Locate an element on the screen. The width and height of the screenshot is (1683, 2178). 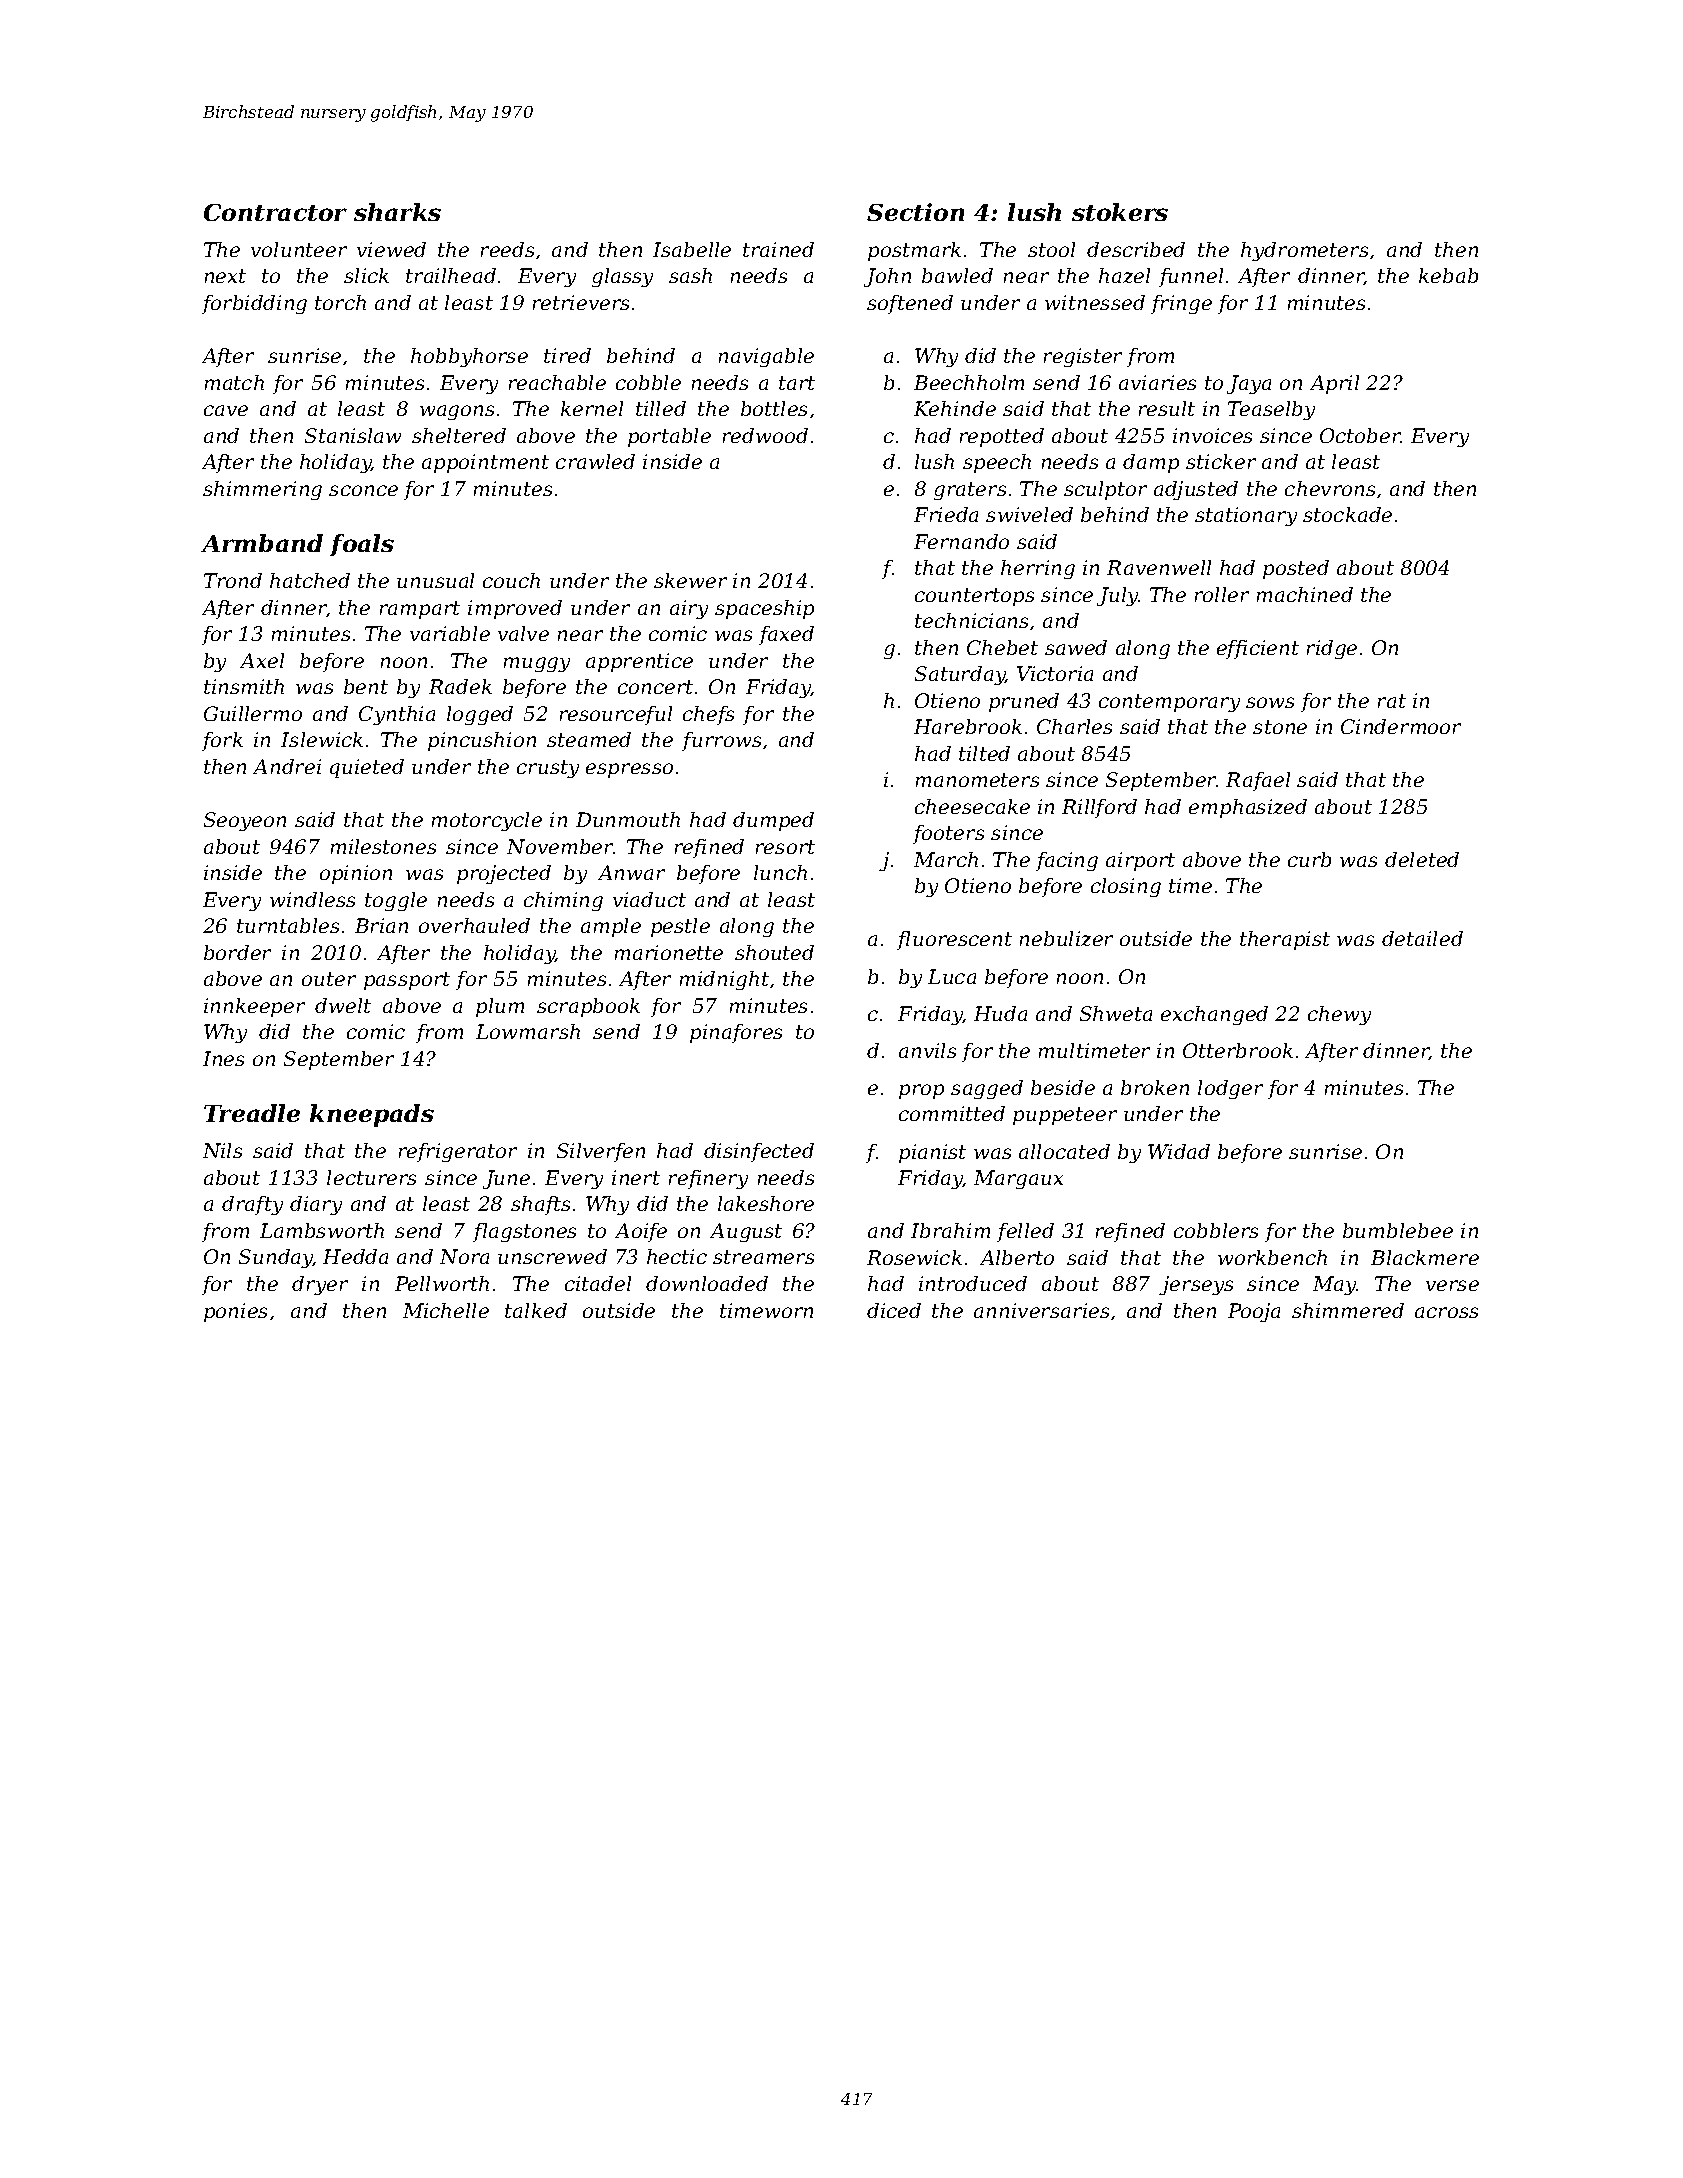
Cindermoor is located at coordinates (1401, 726).
